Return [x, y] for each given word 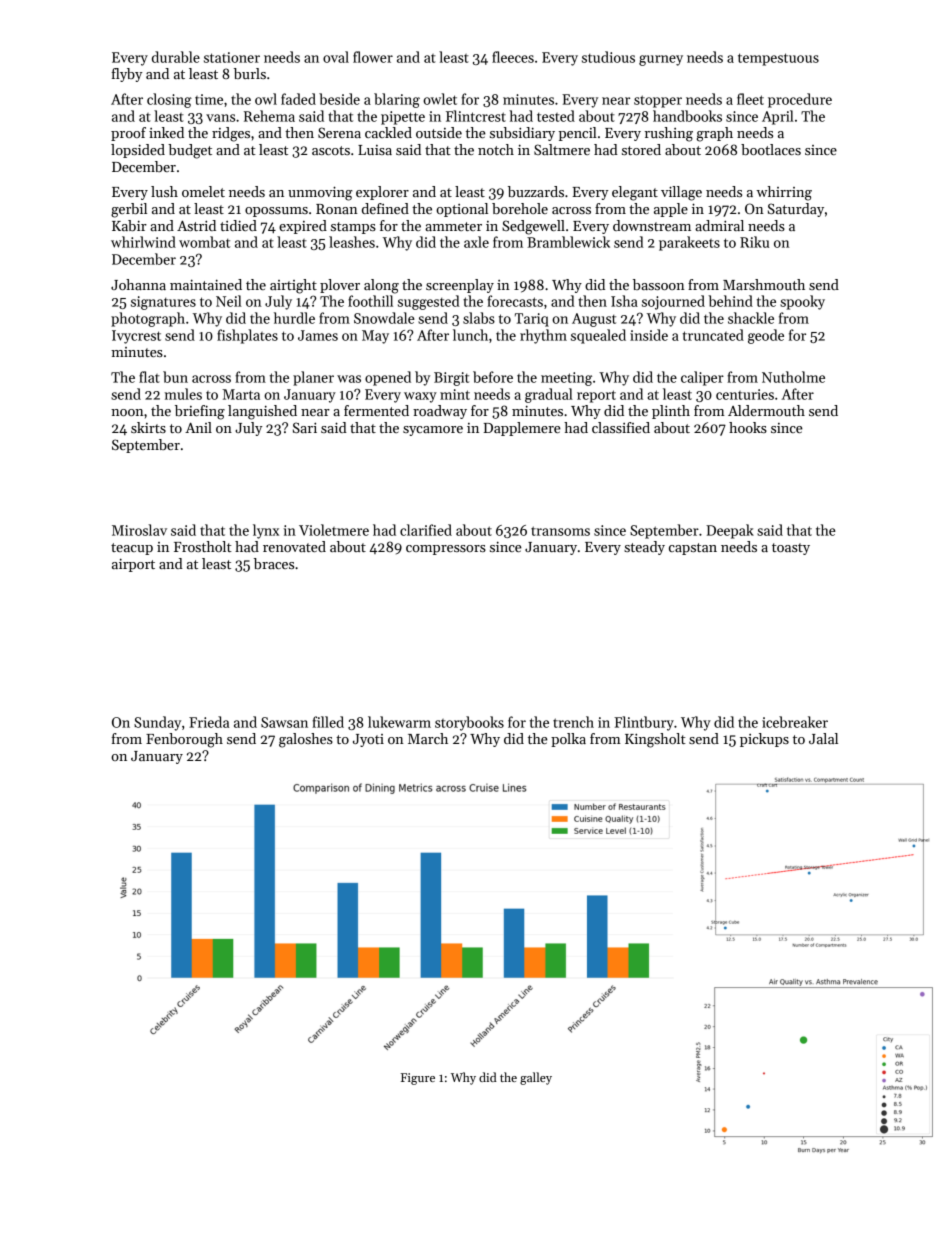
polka [568, 740]
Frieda [209, 722]
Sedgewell [533, 227]
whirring [784, 193]
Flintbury [644, 723]
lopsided [138, 151]
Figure [418, 1079]
